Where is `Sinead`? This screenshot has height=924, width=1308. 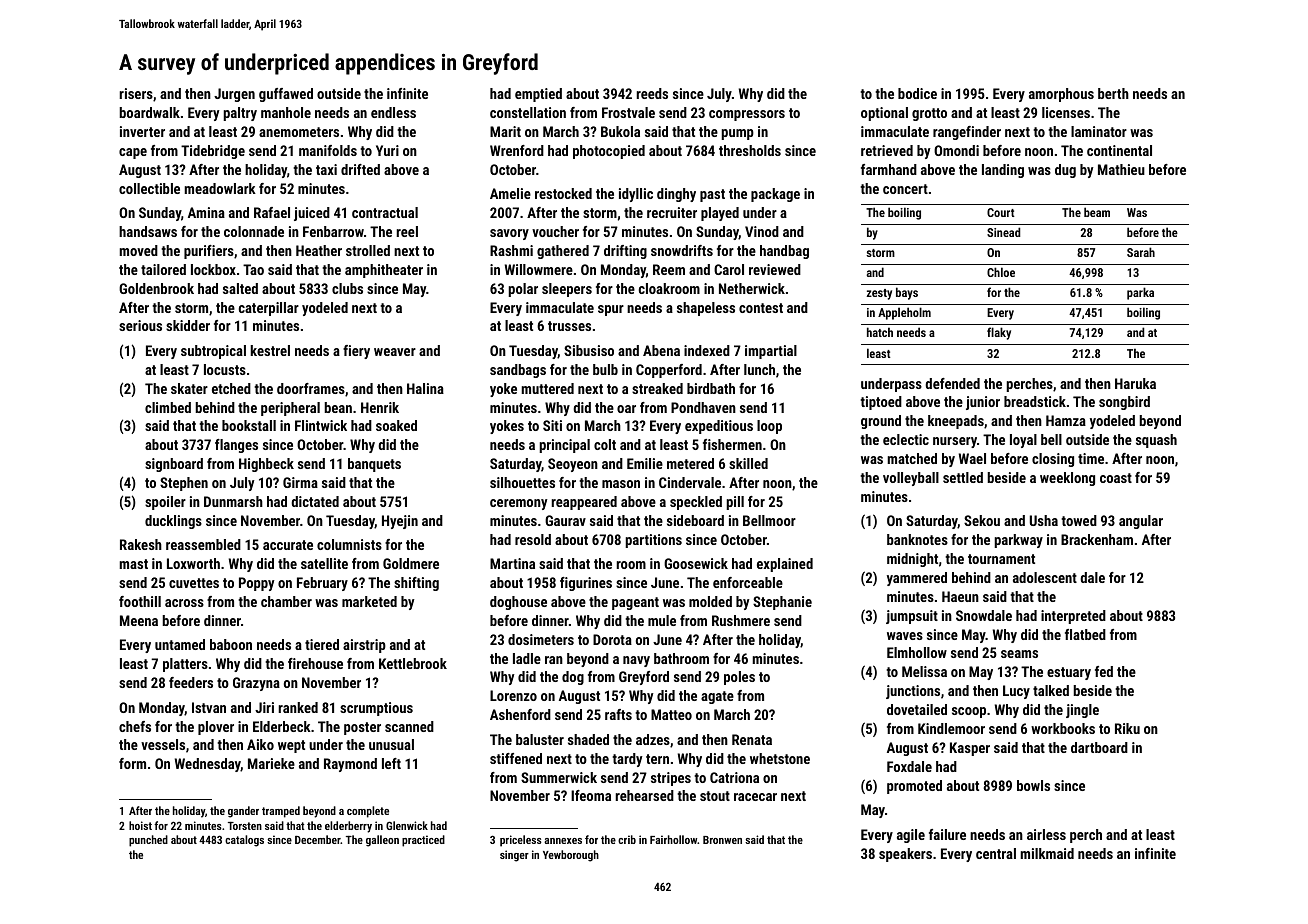
Sinead is located at coordinates (1004, 232).
